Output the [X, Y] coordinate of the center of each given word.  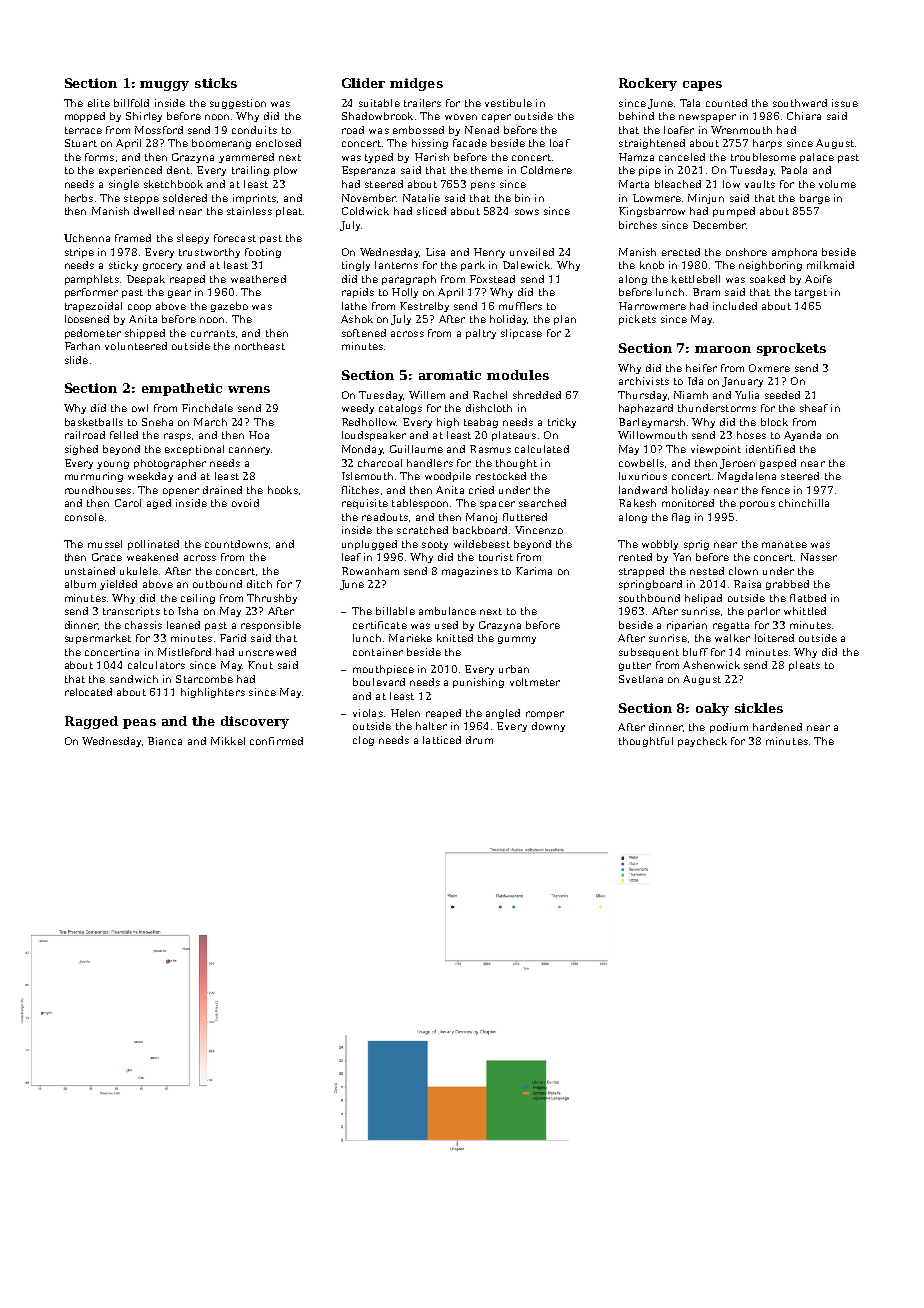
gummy [517, 640]
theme [487, 170]
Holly [405, 293]
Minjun [706, 199]
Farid [233, 638]
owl [140, 408]
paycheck [702, 742]
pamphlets [92, 280]
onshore [746, 252]
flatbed [808, 598]
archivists [644, 381]
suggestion [238, 104]
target [811, 293]
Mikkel [228, 741]
